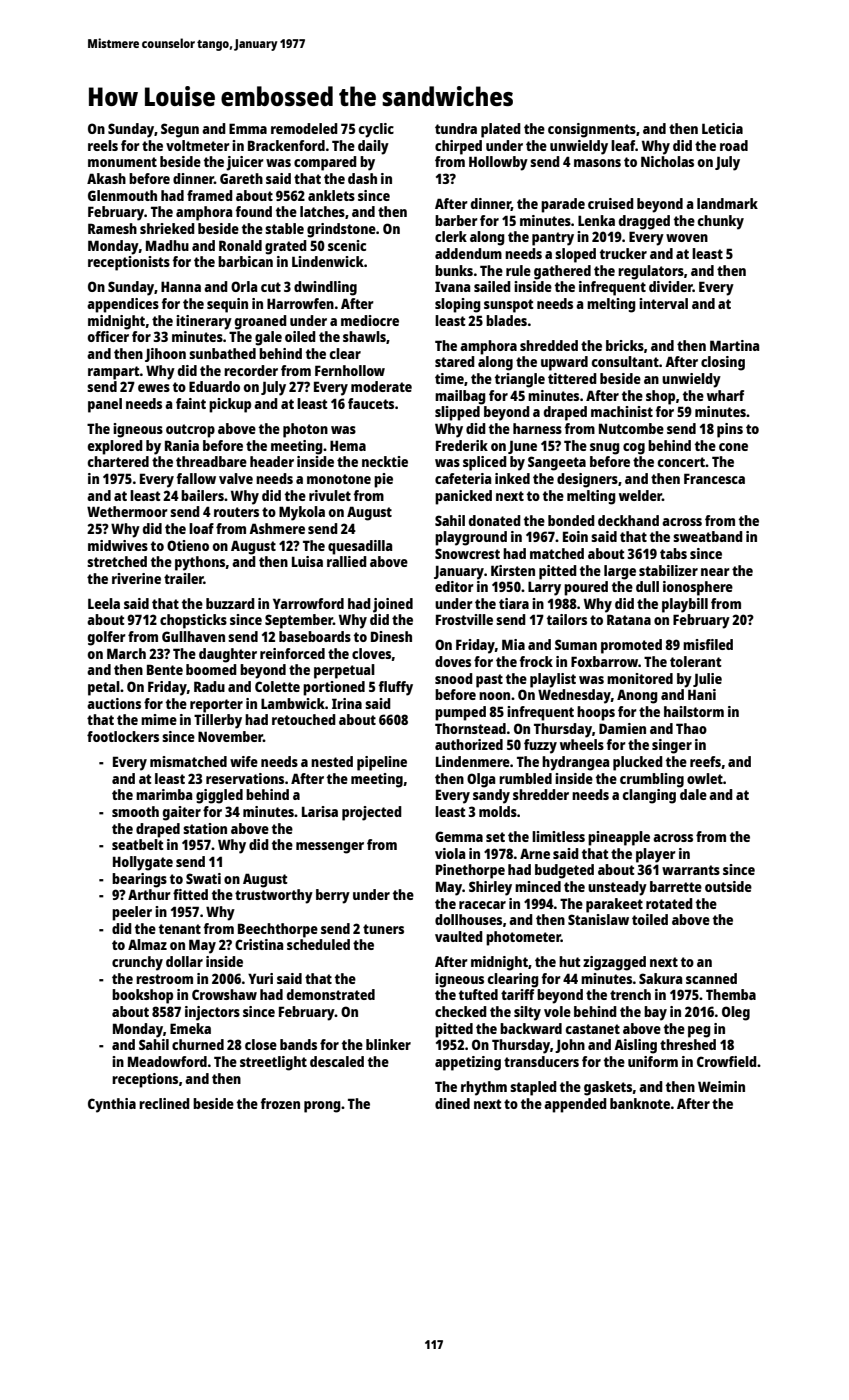 This document has width=849, height=1400. What do you see at coordinates (656, 855) in the document?
I see `player` at bounding box center [656, 855].
